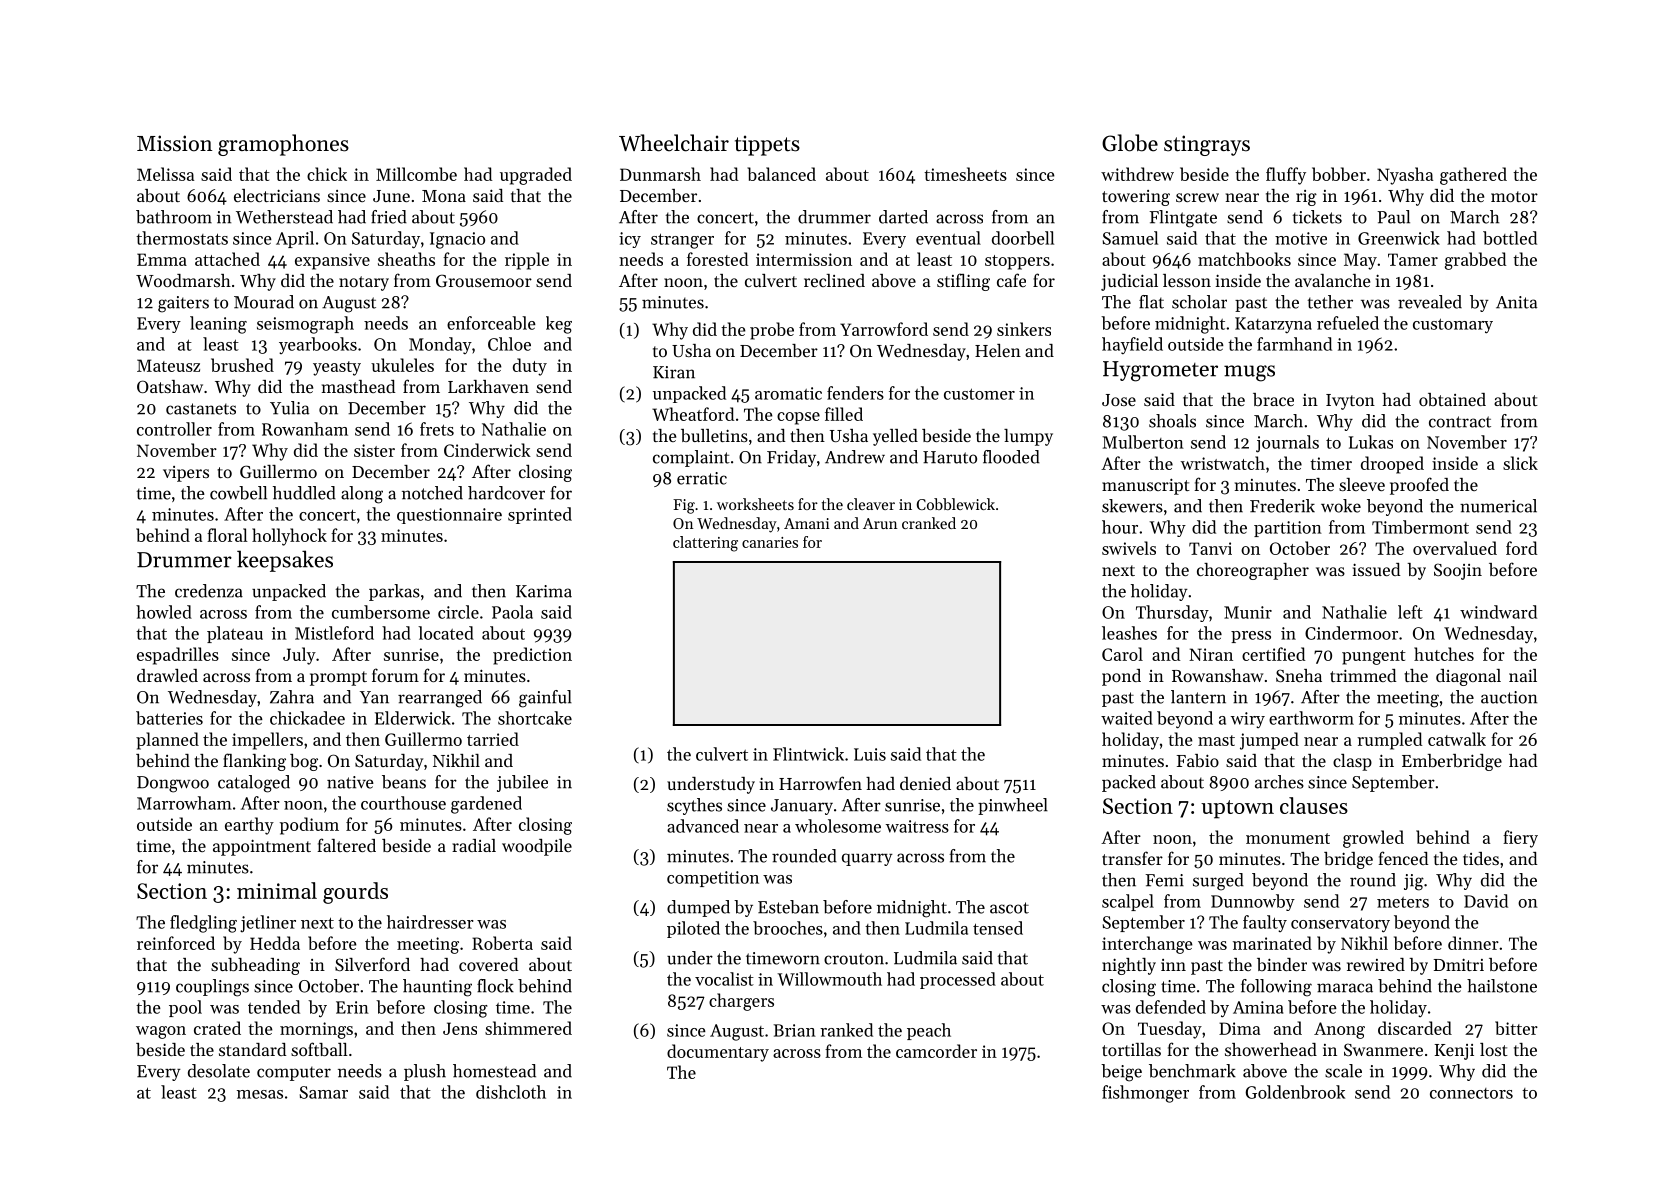 The width and height of the image is (1674, 1184). What do you see at coordinates (1130, 143) in the image?
I see `Globe` at bounding box center [1130, 143].
